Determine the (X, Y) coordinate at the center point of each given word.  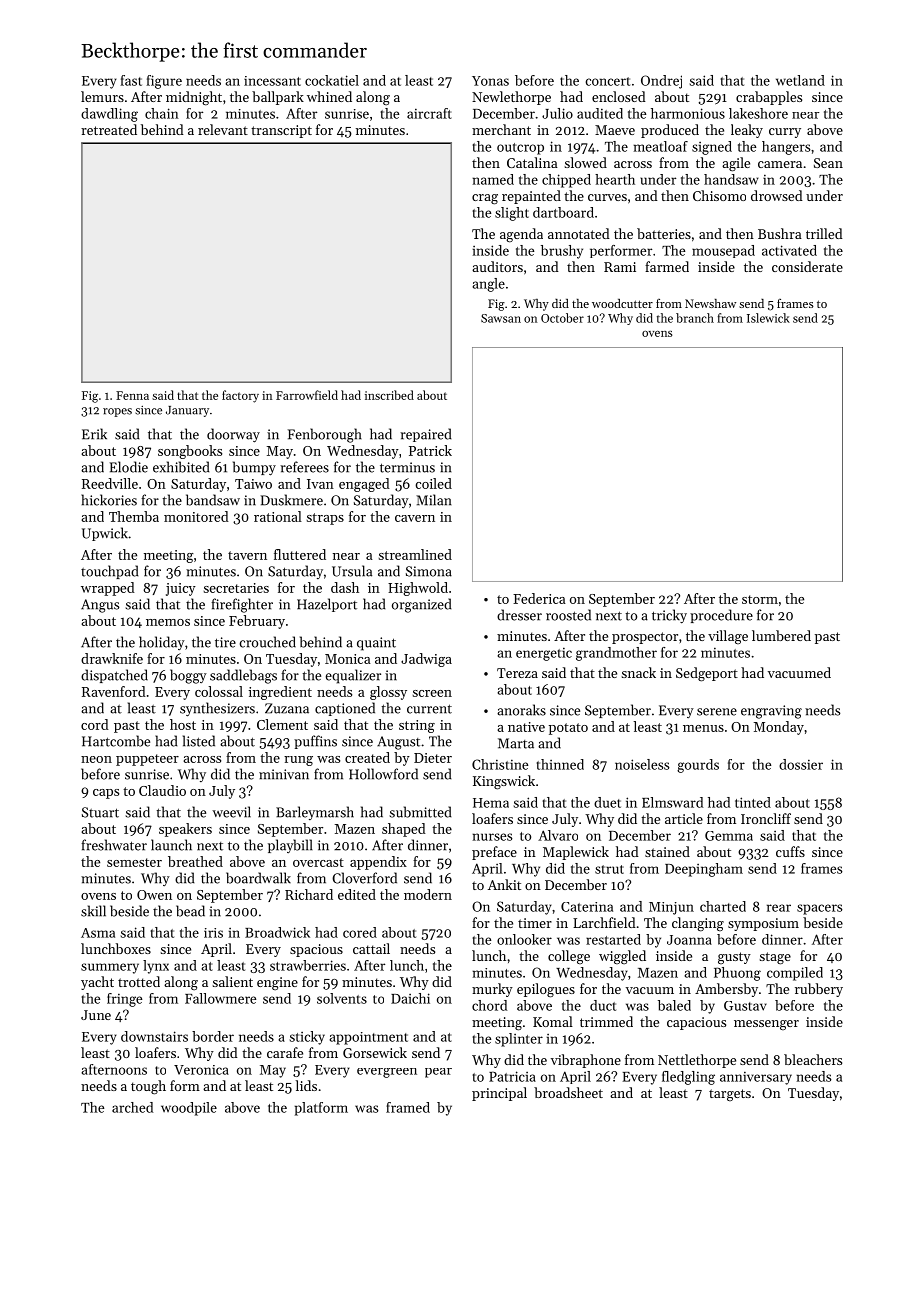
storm (760, 599)
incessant (272, 81)
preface (494, 853)
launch (171, 845)
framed (408, 1107)
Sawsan (501, 318)
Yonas (490, 81)
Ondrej (661, 82)
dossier (801, 764)
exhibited (181, 467)
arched (132, 1107)
